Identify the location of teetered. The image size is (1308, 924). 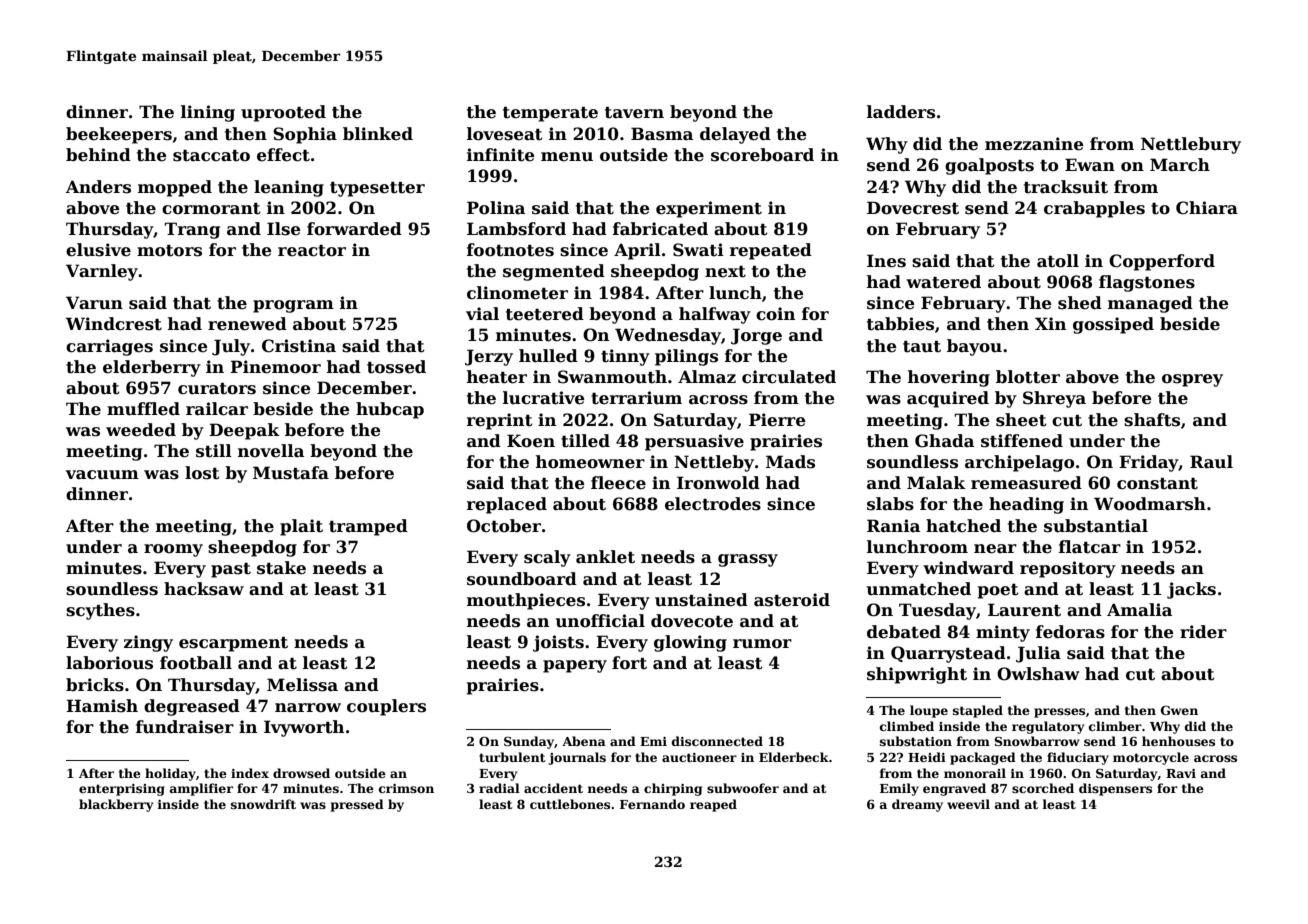
(545, 314).
